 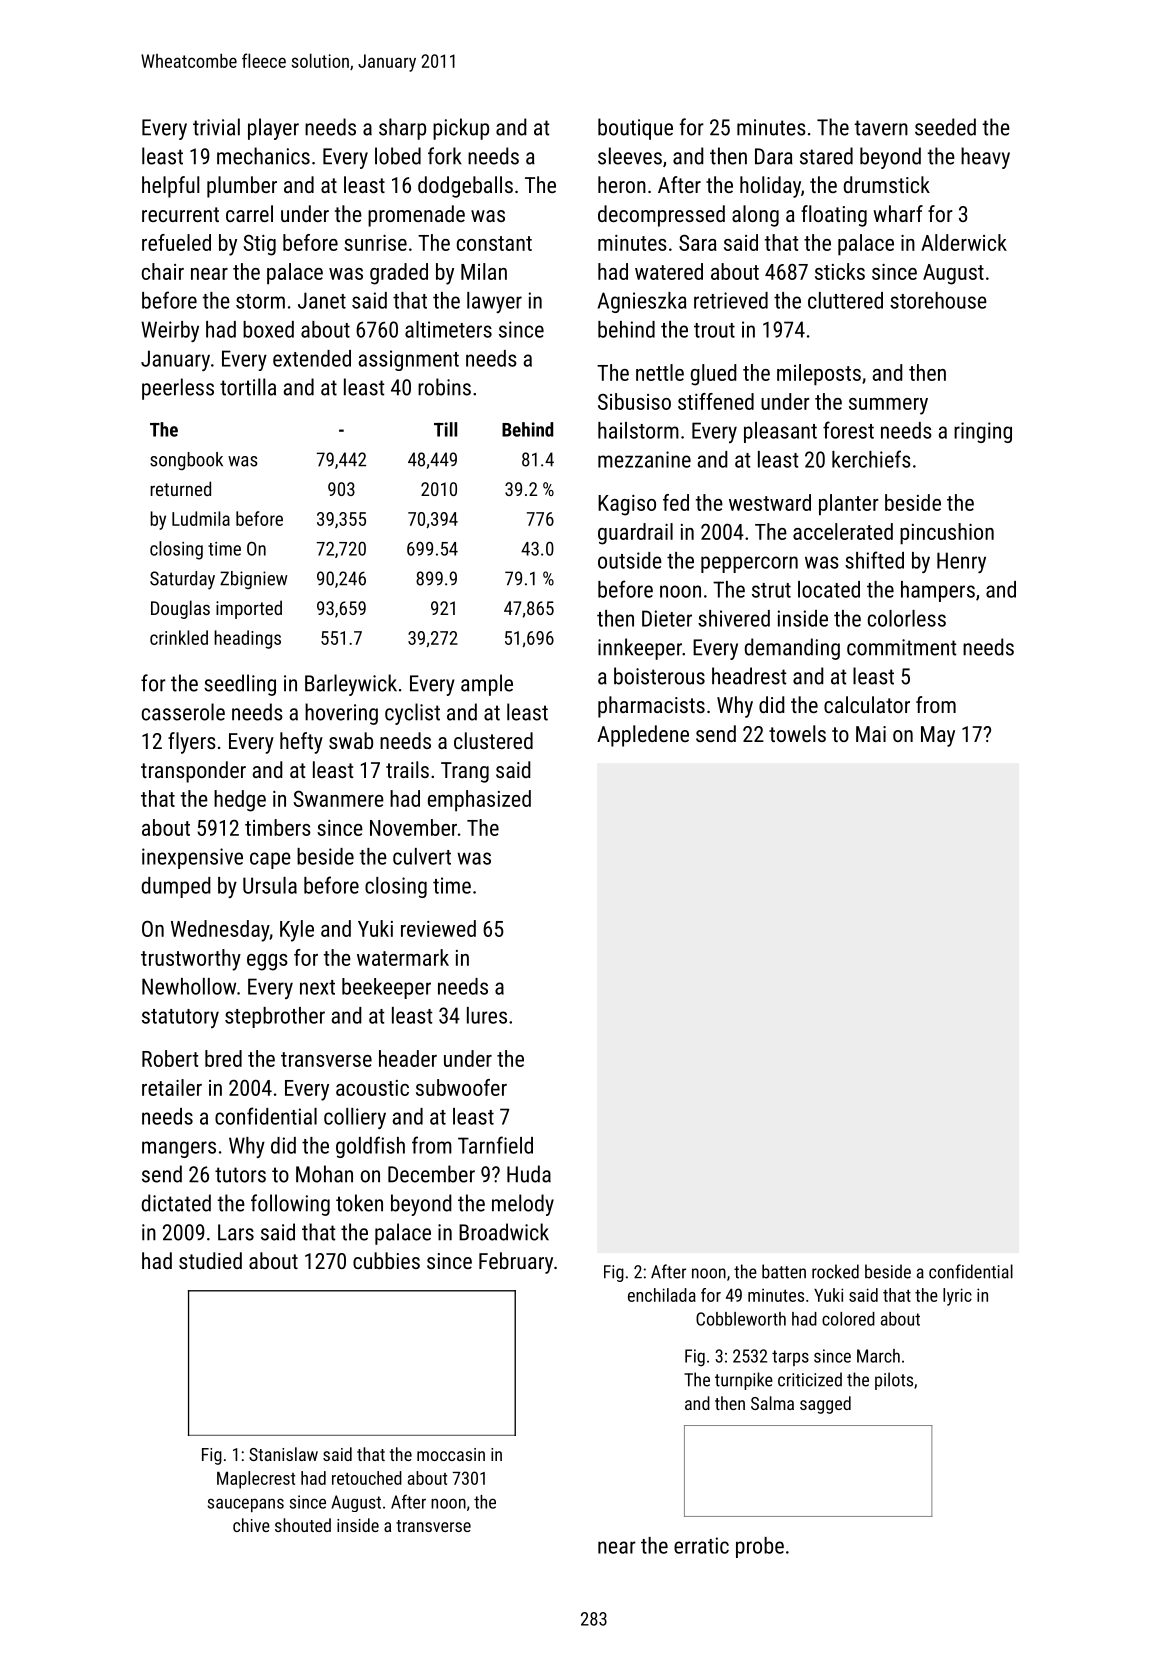 I want to click on pincushion, so click(x=947, y=534).
